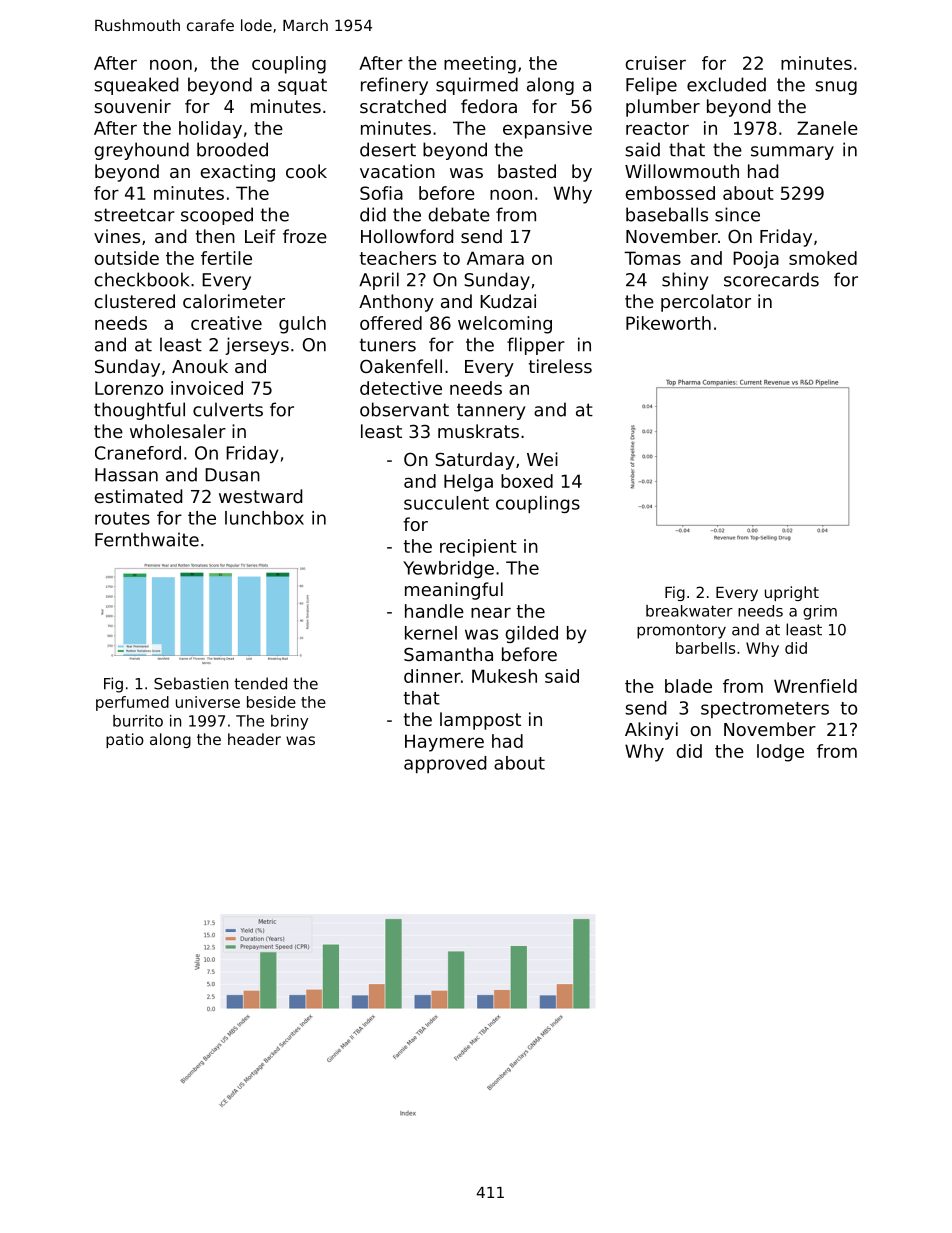  What do you see at coordinates (765, 710) in the page?
I see `spectrometers` at bounding box center [765, 710].
